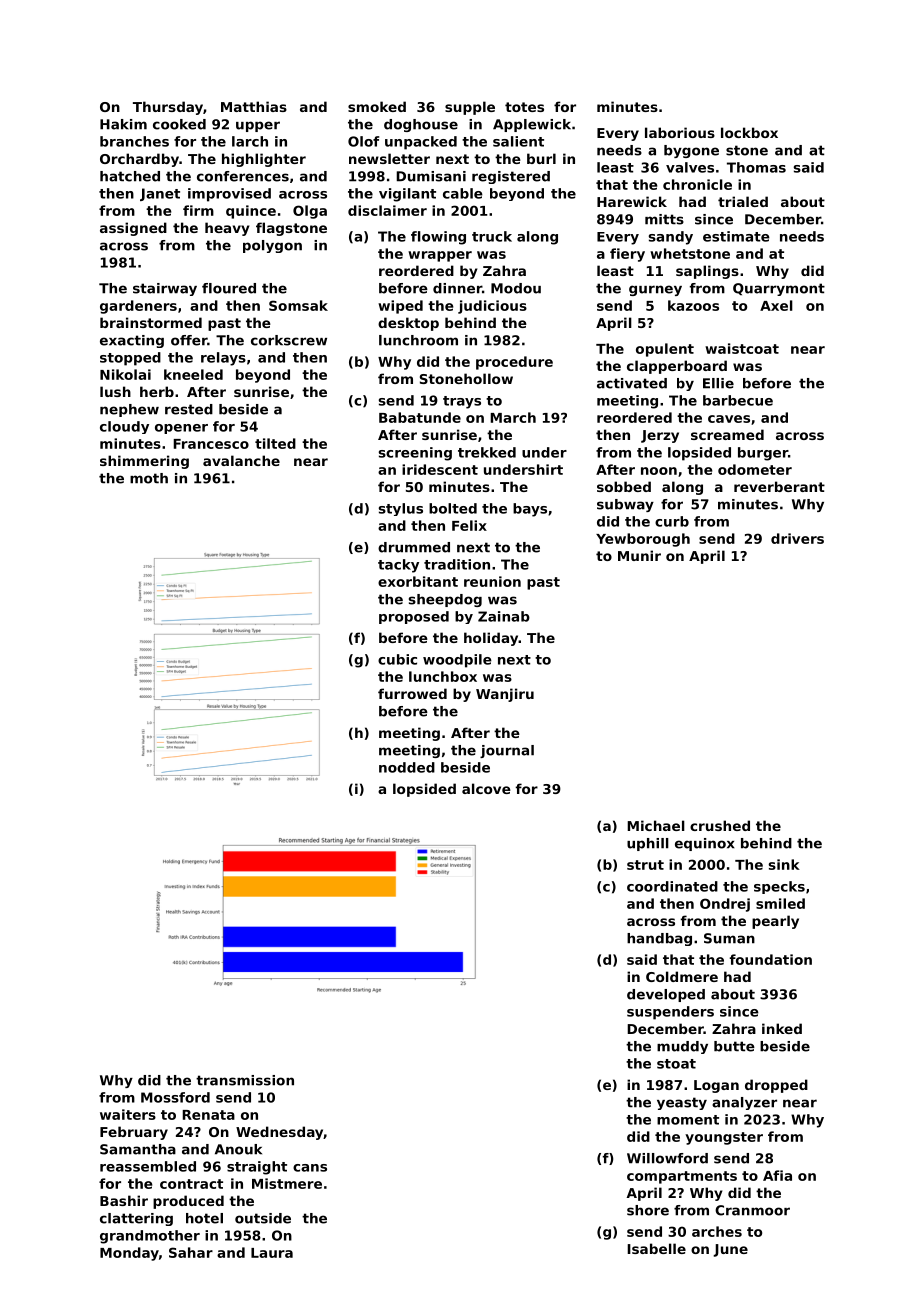  Describe the element at coordinates (682, 976) in the page. I see `Coldmere` at that location.
